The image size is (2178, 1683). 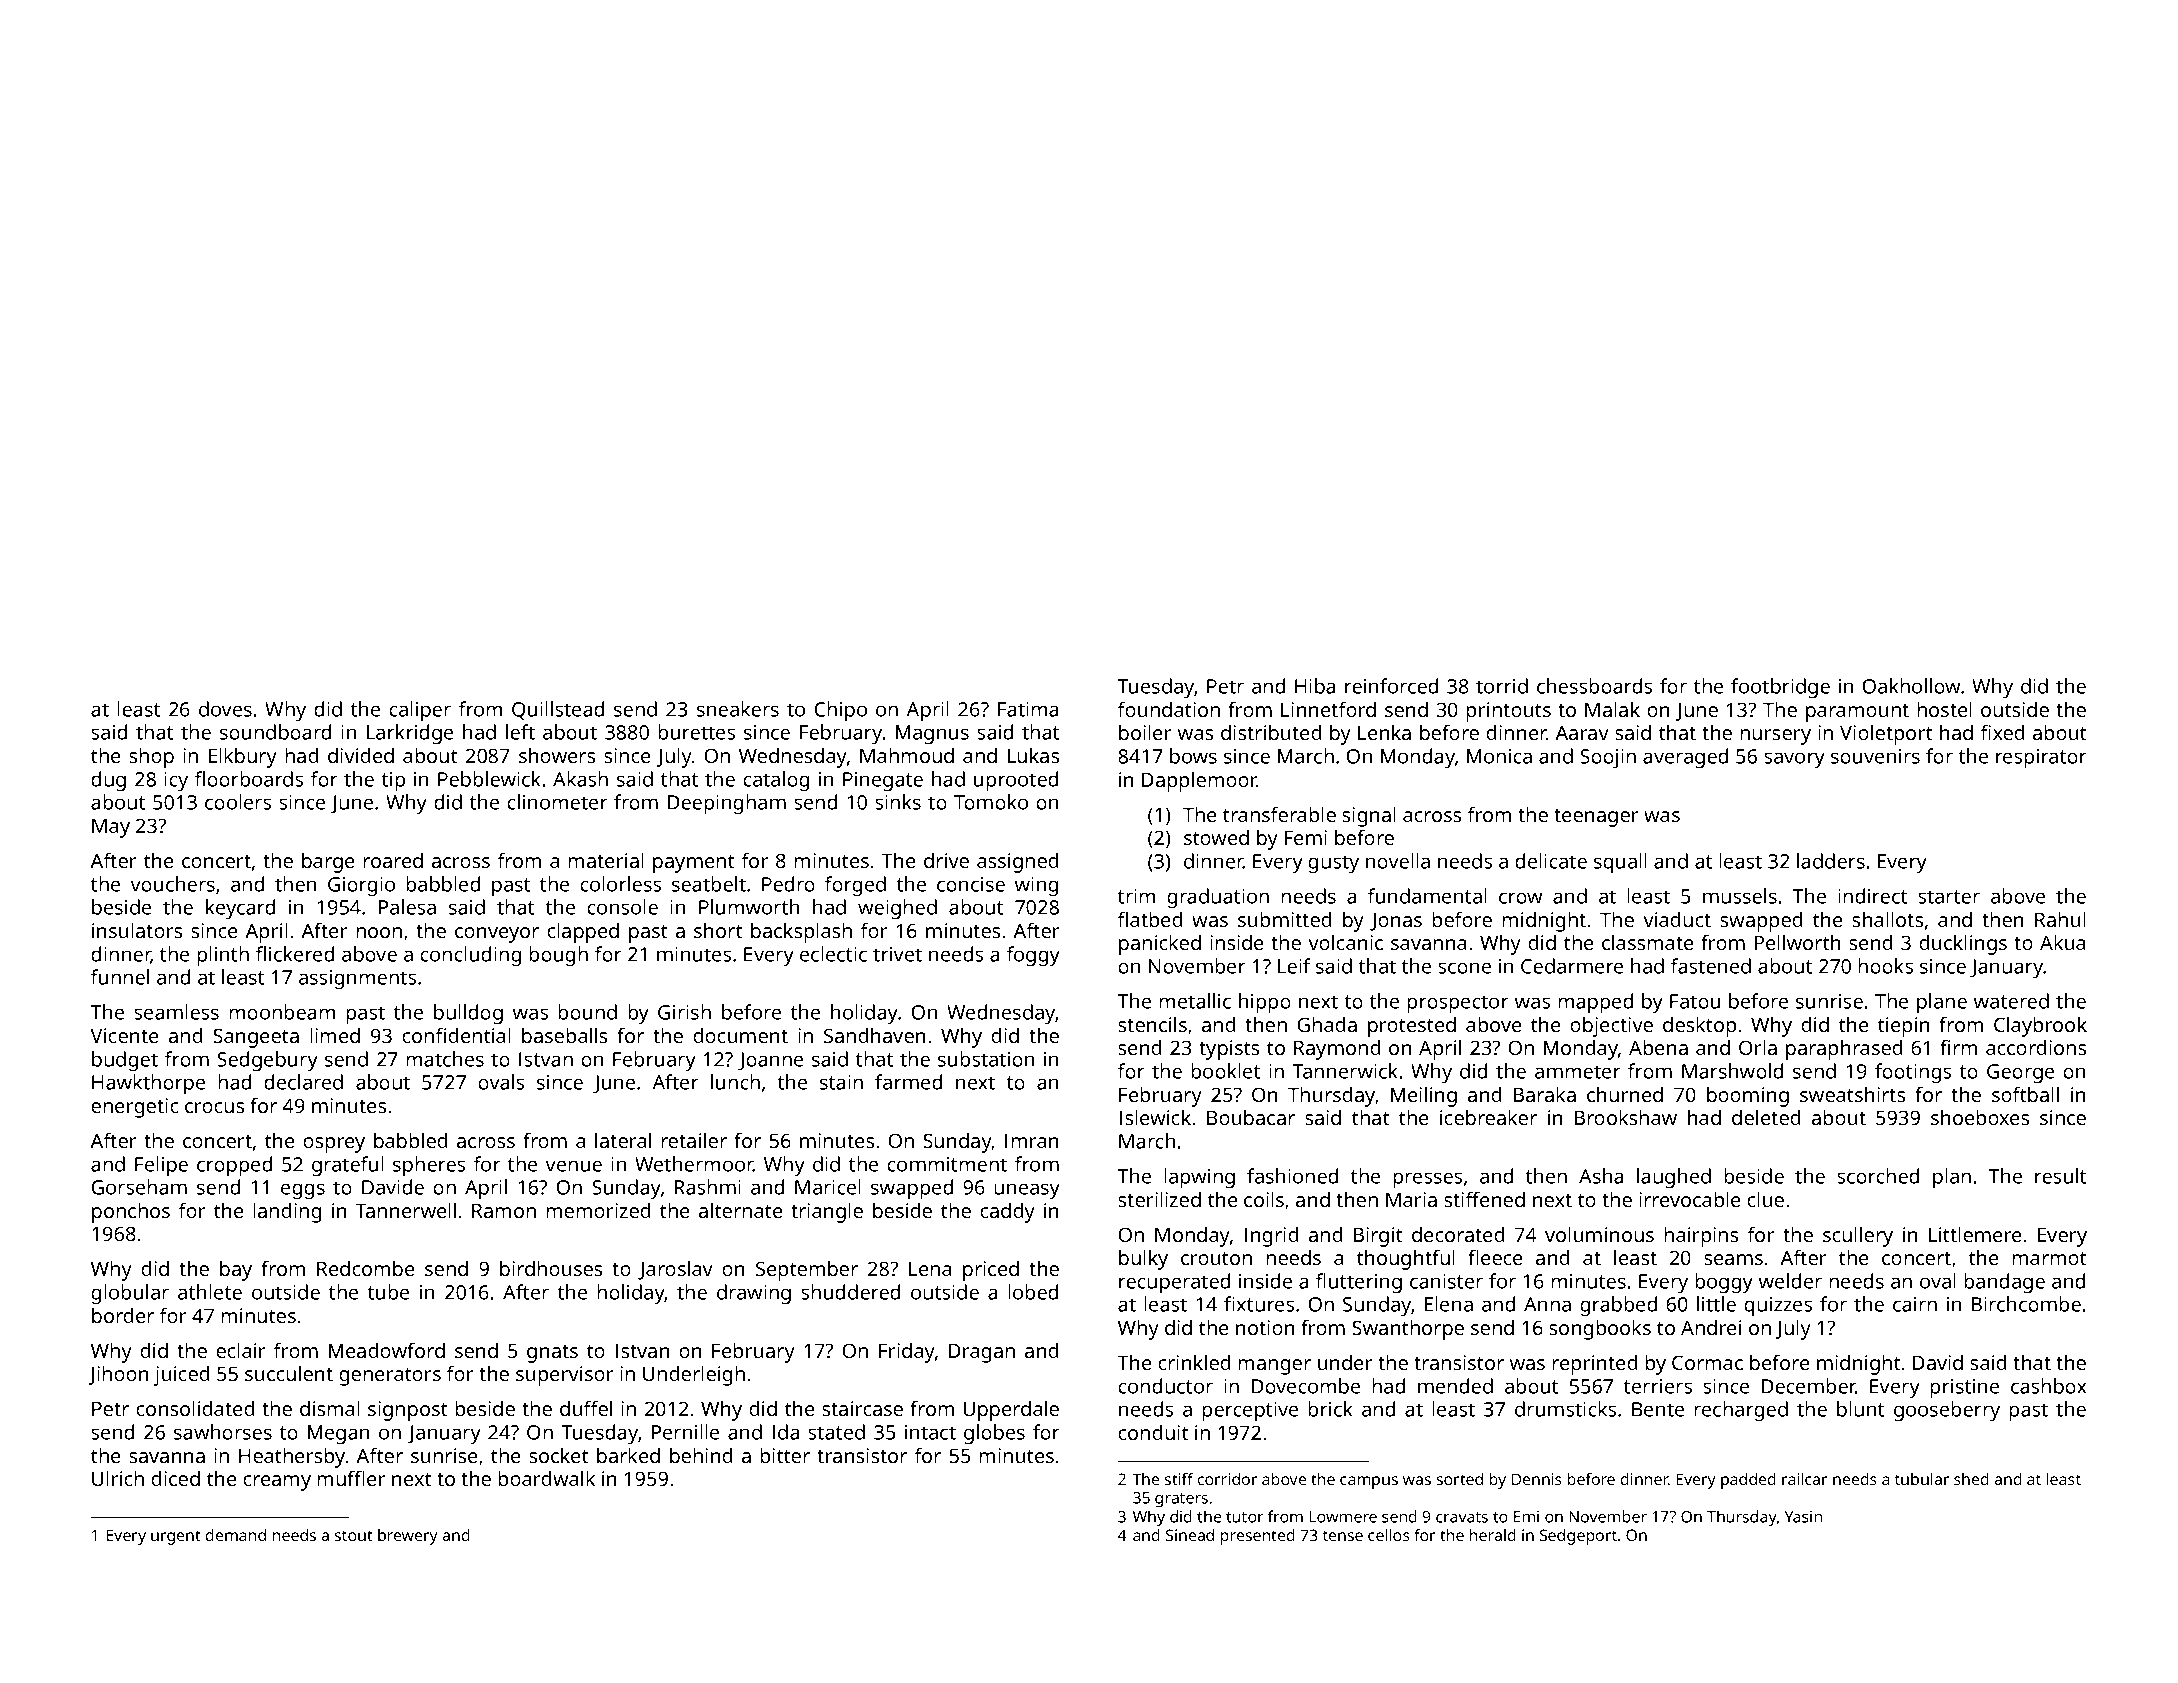 What do you see at coordinates (1911, 686) in the page?
I see `Oakhollow` at bounding box center [1911, 686].
